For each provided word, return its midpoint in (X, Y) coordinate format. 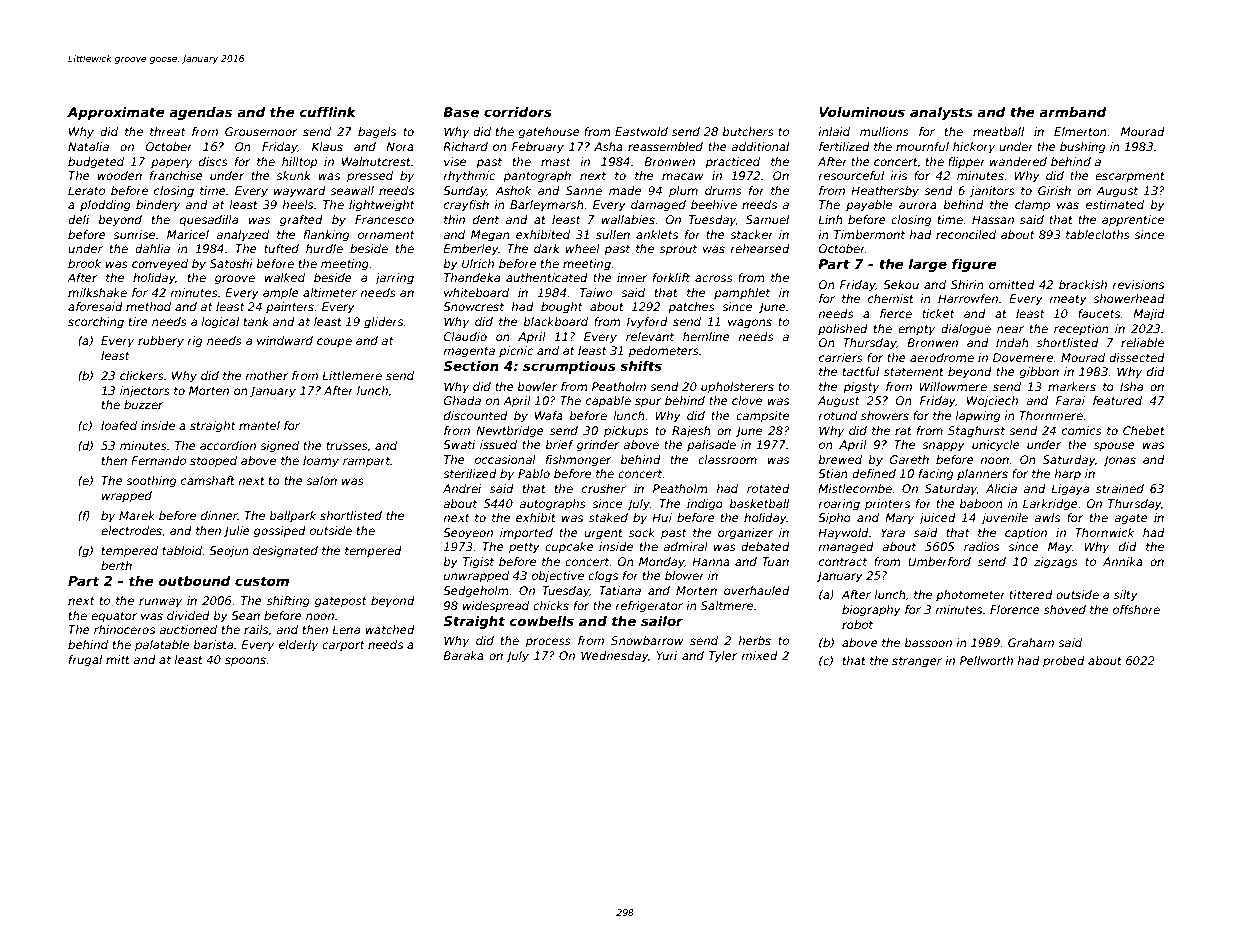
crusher (604, 488)
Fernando (158, 460)
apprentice (1133, 221)
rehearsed (760, 248)
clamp (1032, 206)
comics (1082, 430)
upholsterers (737, 388)
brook (84, 263)
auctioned (188, 629)
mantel (259, 425)
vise (455, 161)
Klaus (327, 146)
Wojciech (992, 402)
